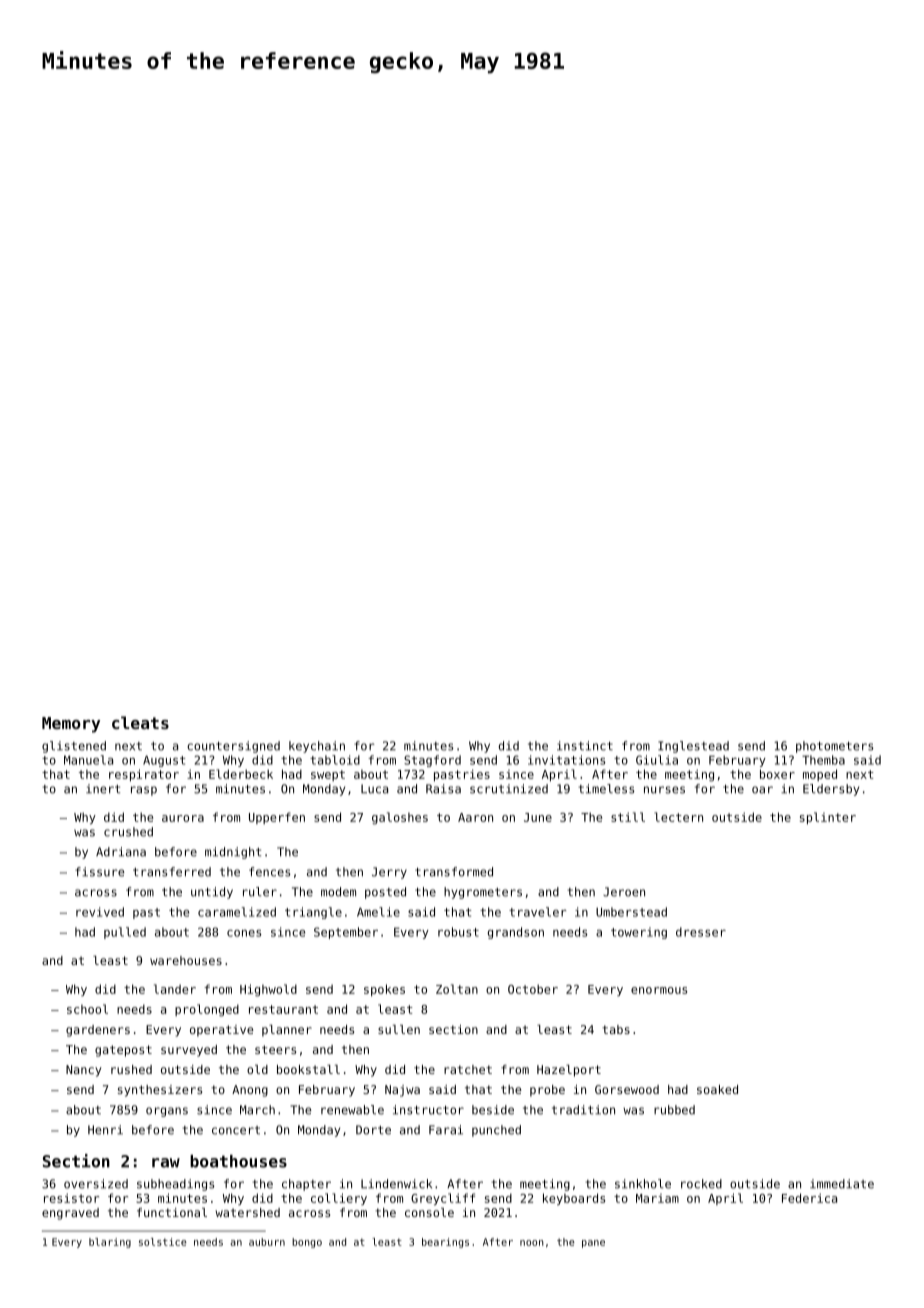 This document has width=924, height=1308. What do you see at coordinates (247, 1212) in the document?
I see `watershed` at bounding box center [247, 1212].
